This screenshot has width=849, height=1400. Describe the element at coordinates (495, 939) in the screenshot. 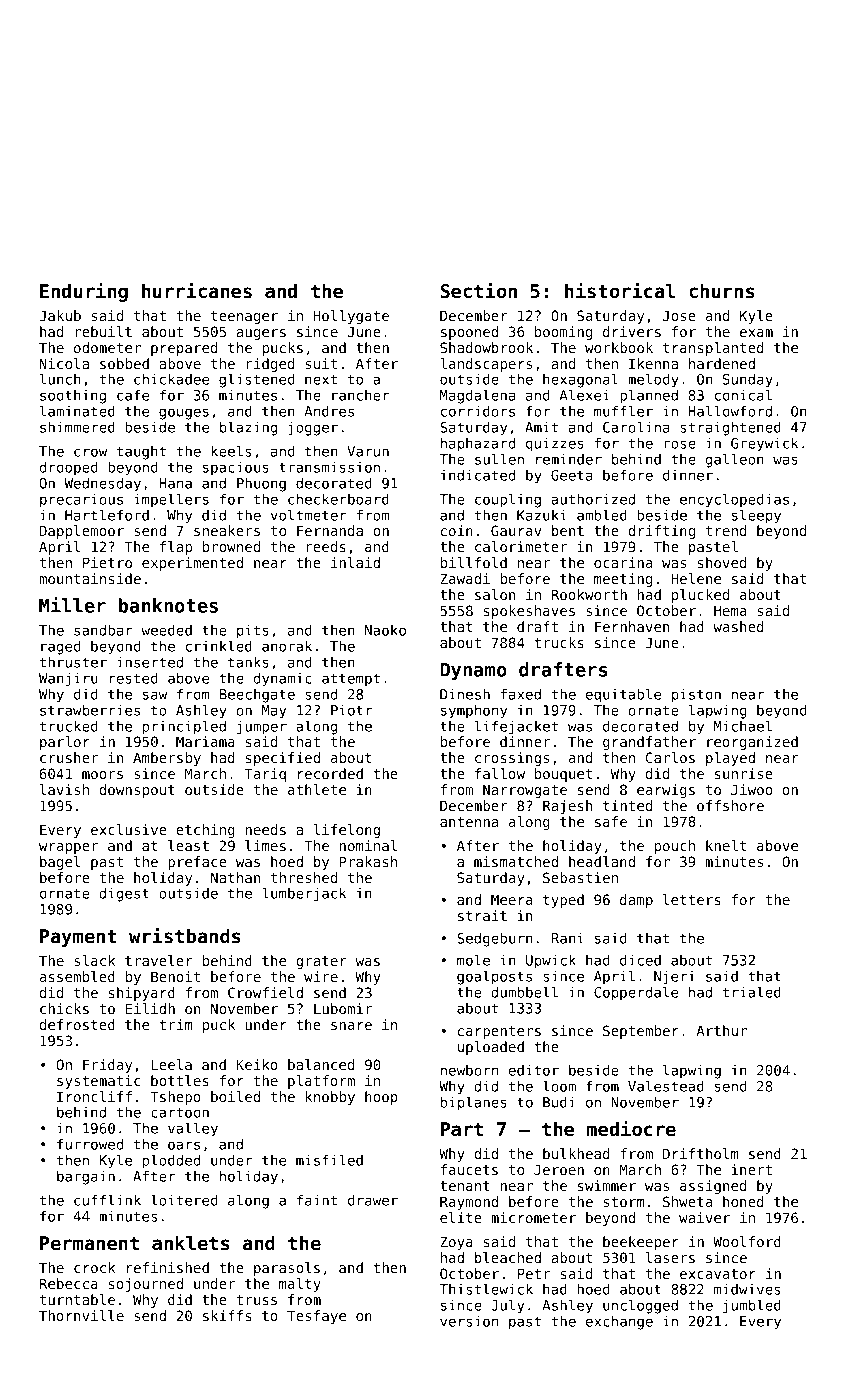

I see `Sedgeburn` at that location.
